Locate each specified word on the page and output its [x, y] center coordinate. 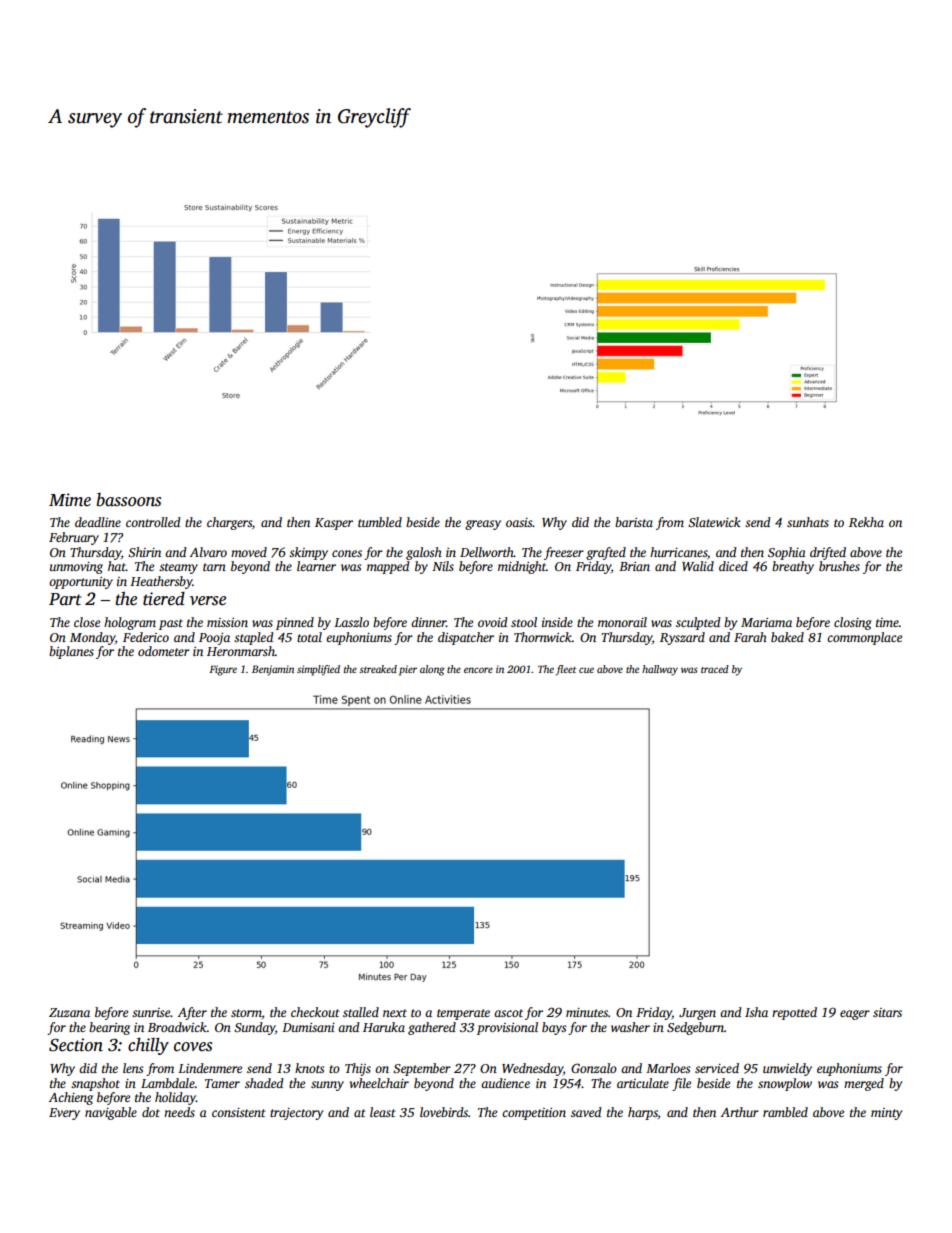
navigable [111, 1113]
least [383, 1112]
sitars [887, 1012]
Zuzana [69, 1012]
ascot [508, 1013]
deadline [98, 522]
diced [733, 566]
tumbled [380, 522]
